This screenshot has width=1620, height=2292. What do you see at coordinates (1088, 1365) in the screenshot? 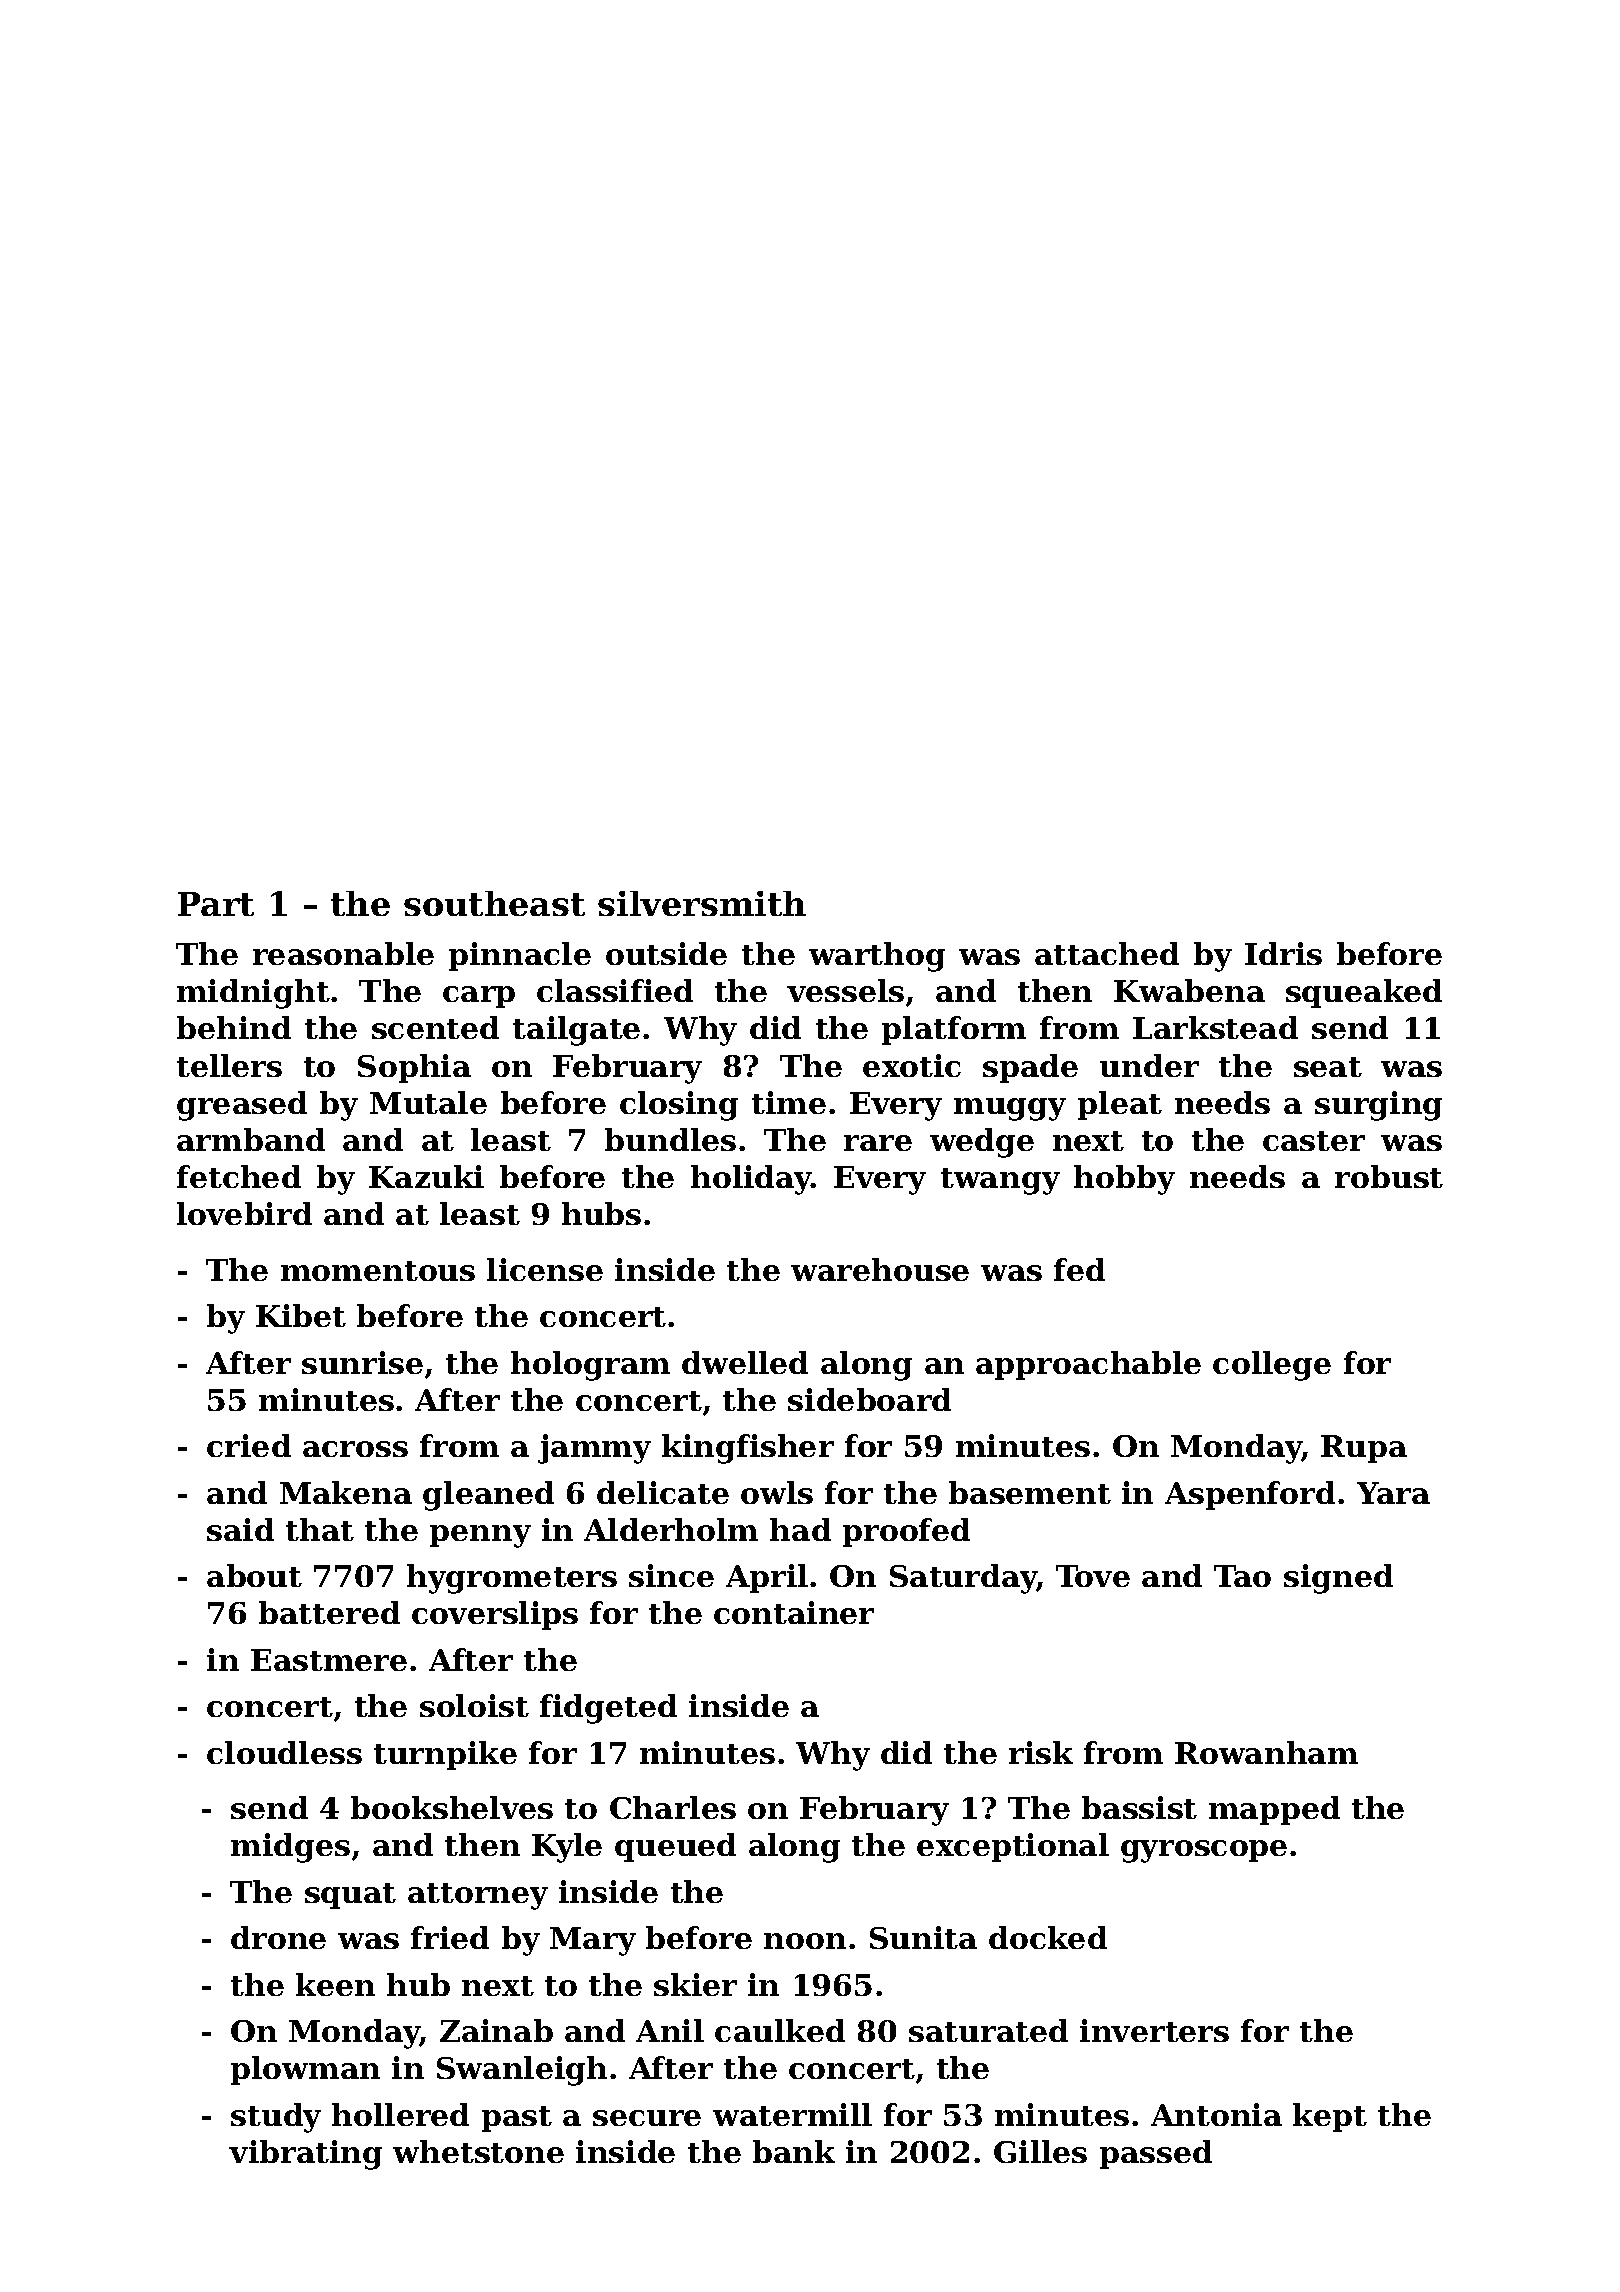
I see `approachable` at bounding box center [1088, 1365].
